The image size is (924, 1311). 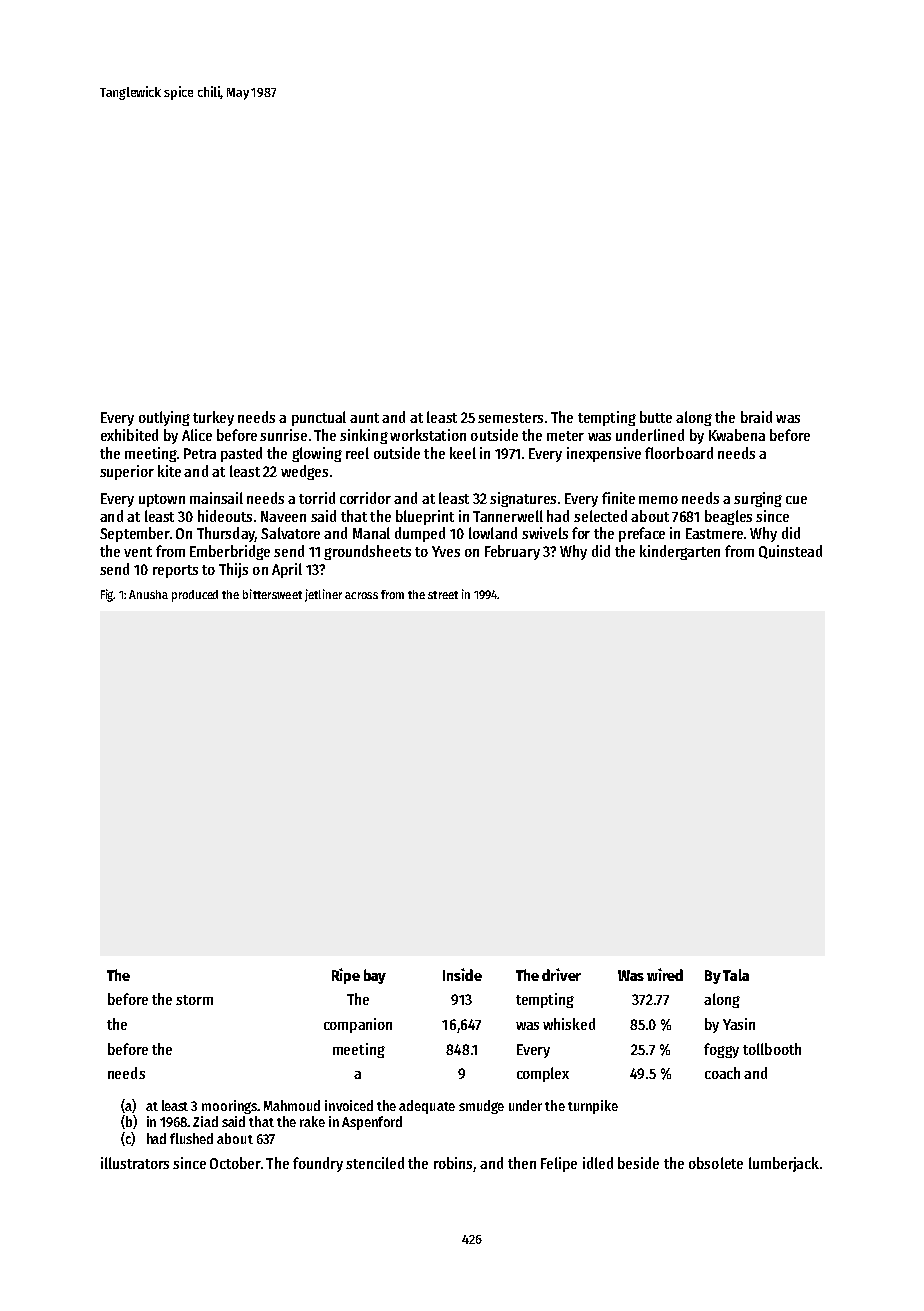 I want to click on foundry, so click(x=318, y=1164).
